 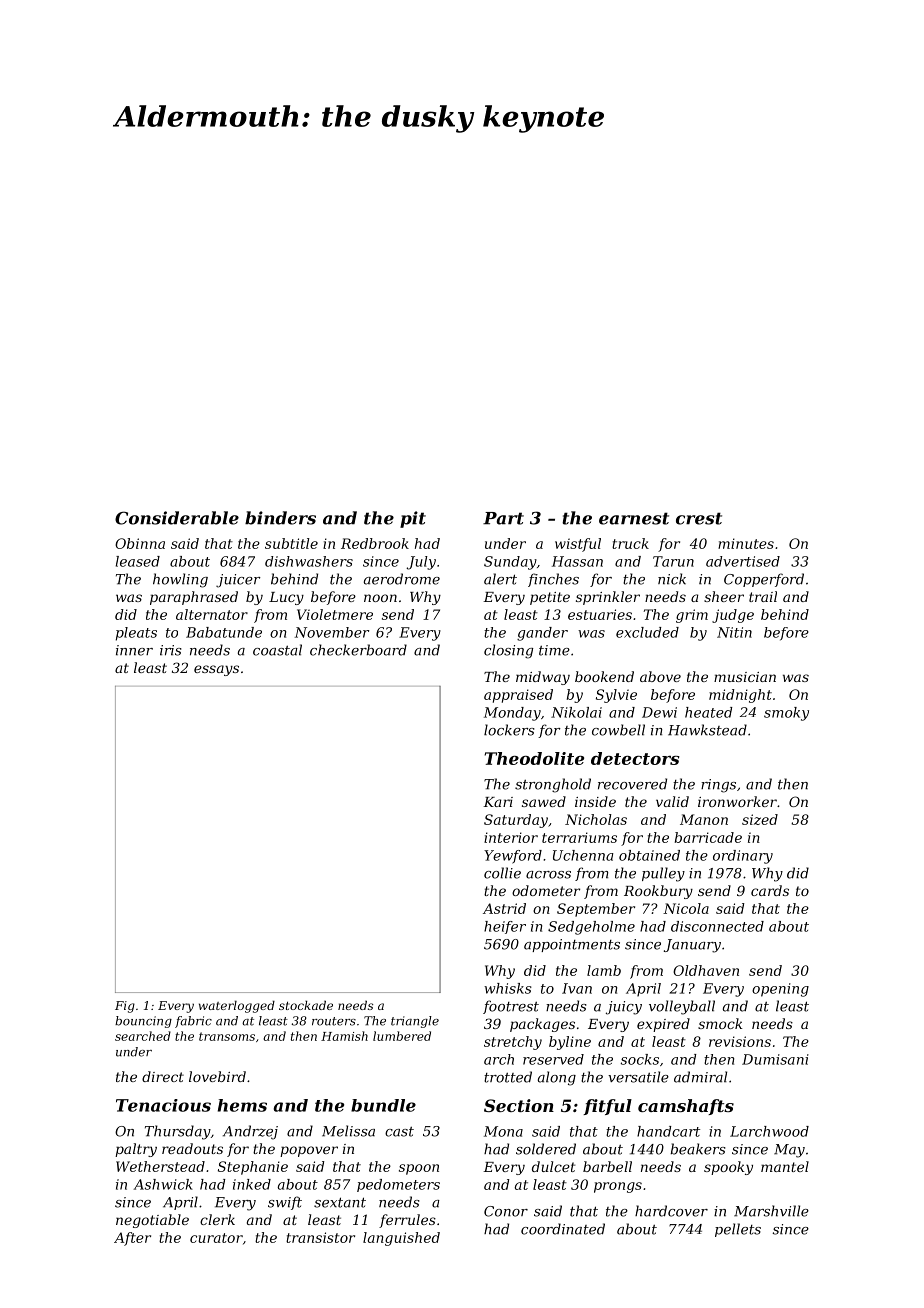 I want to click on lumbered, so click(x=402, y=1036).
